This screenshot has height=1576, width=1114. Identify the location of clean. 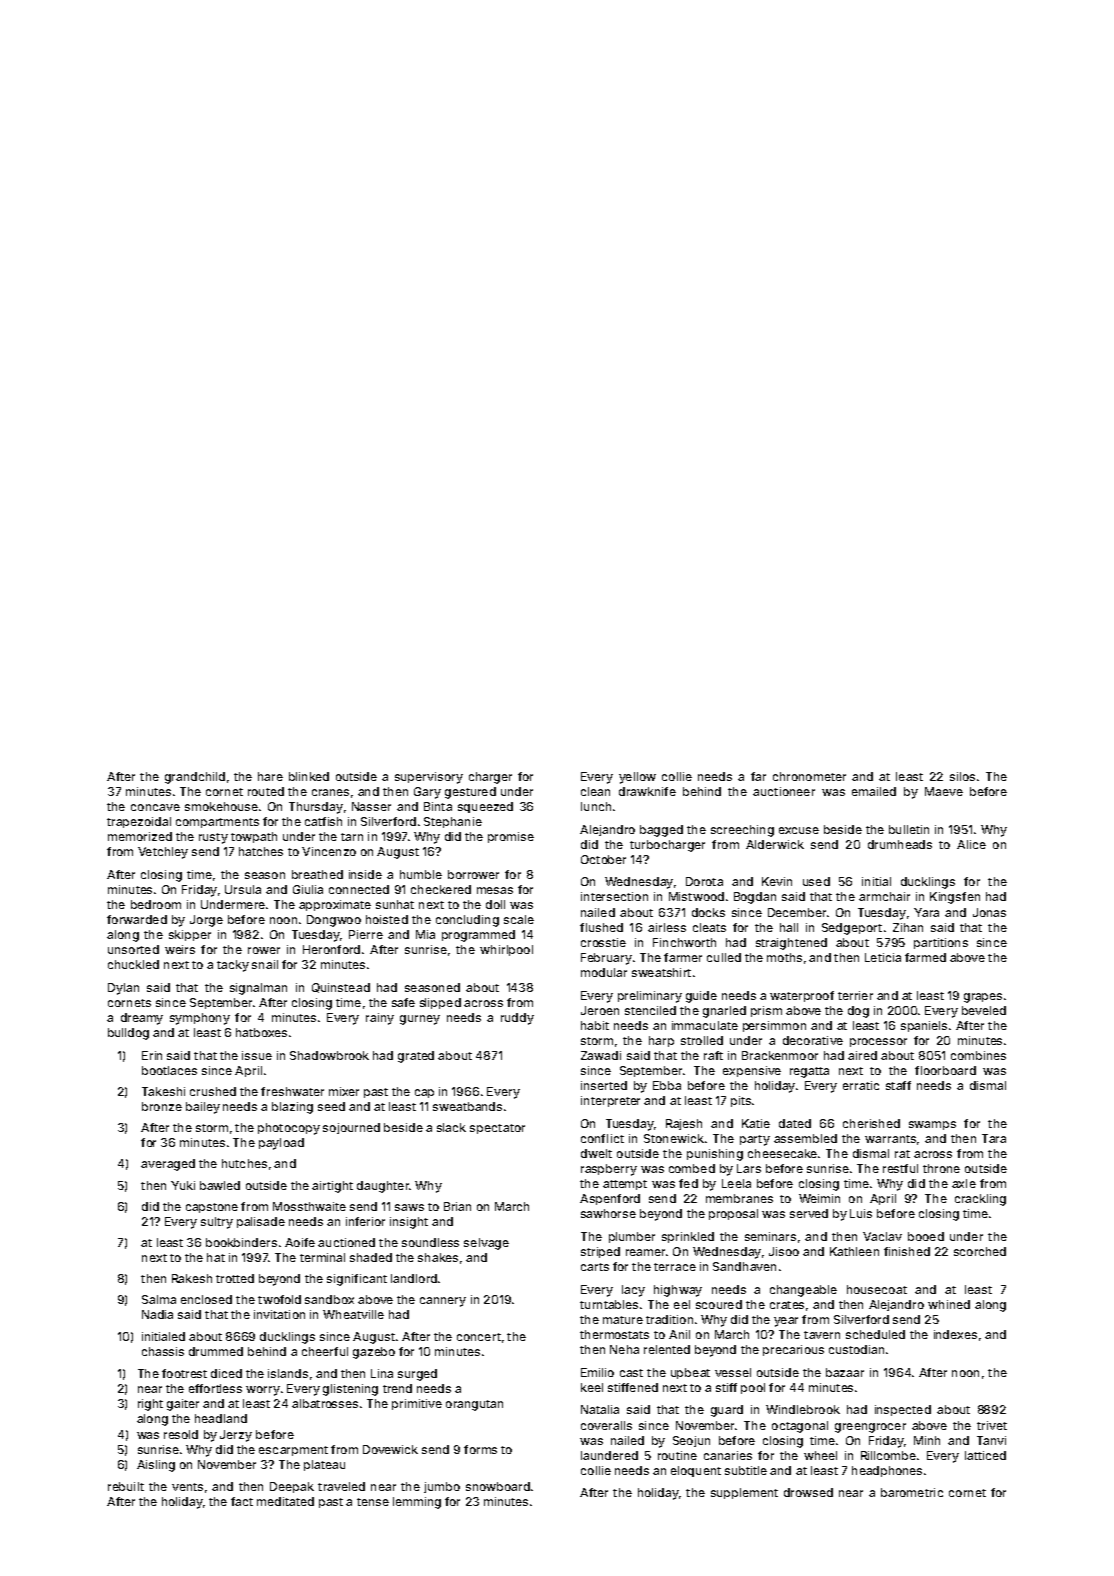
(595, 791).
